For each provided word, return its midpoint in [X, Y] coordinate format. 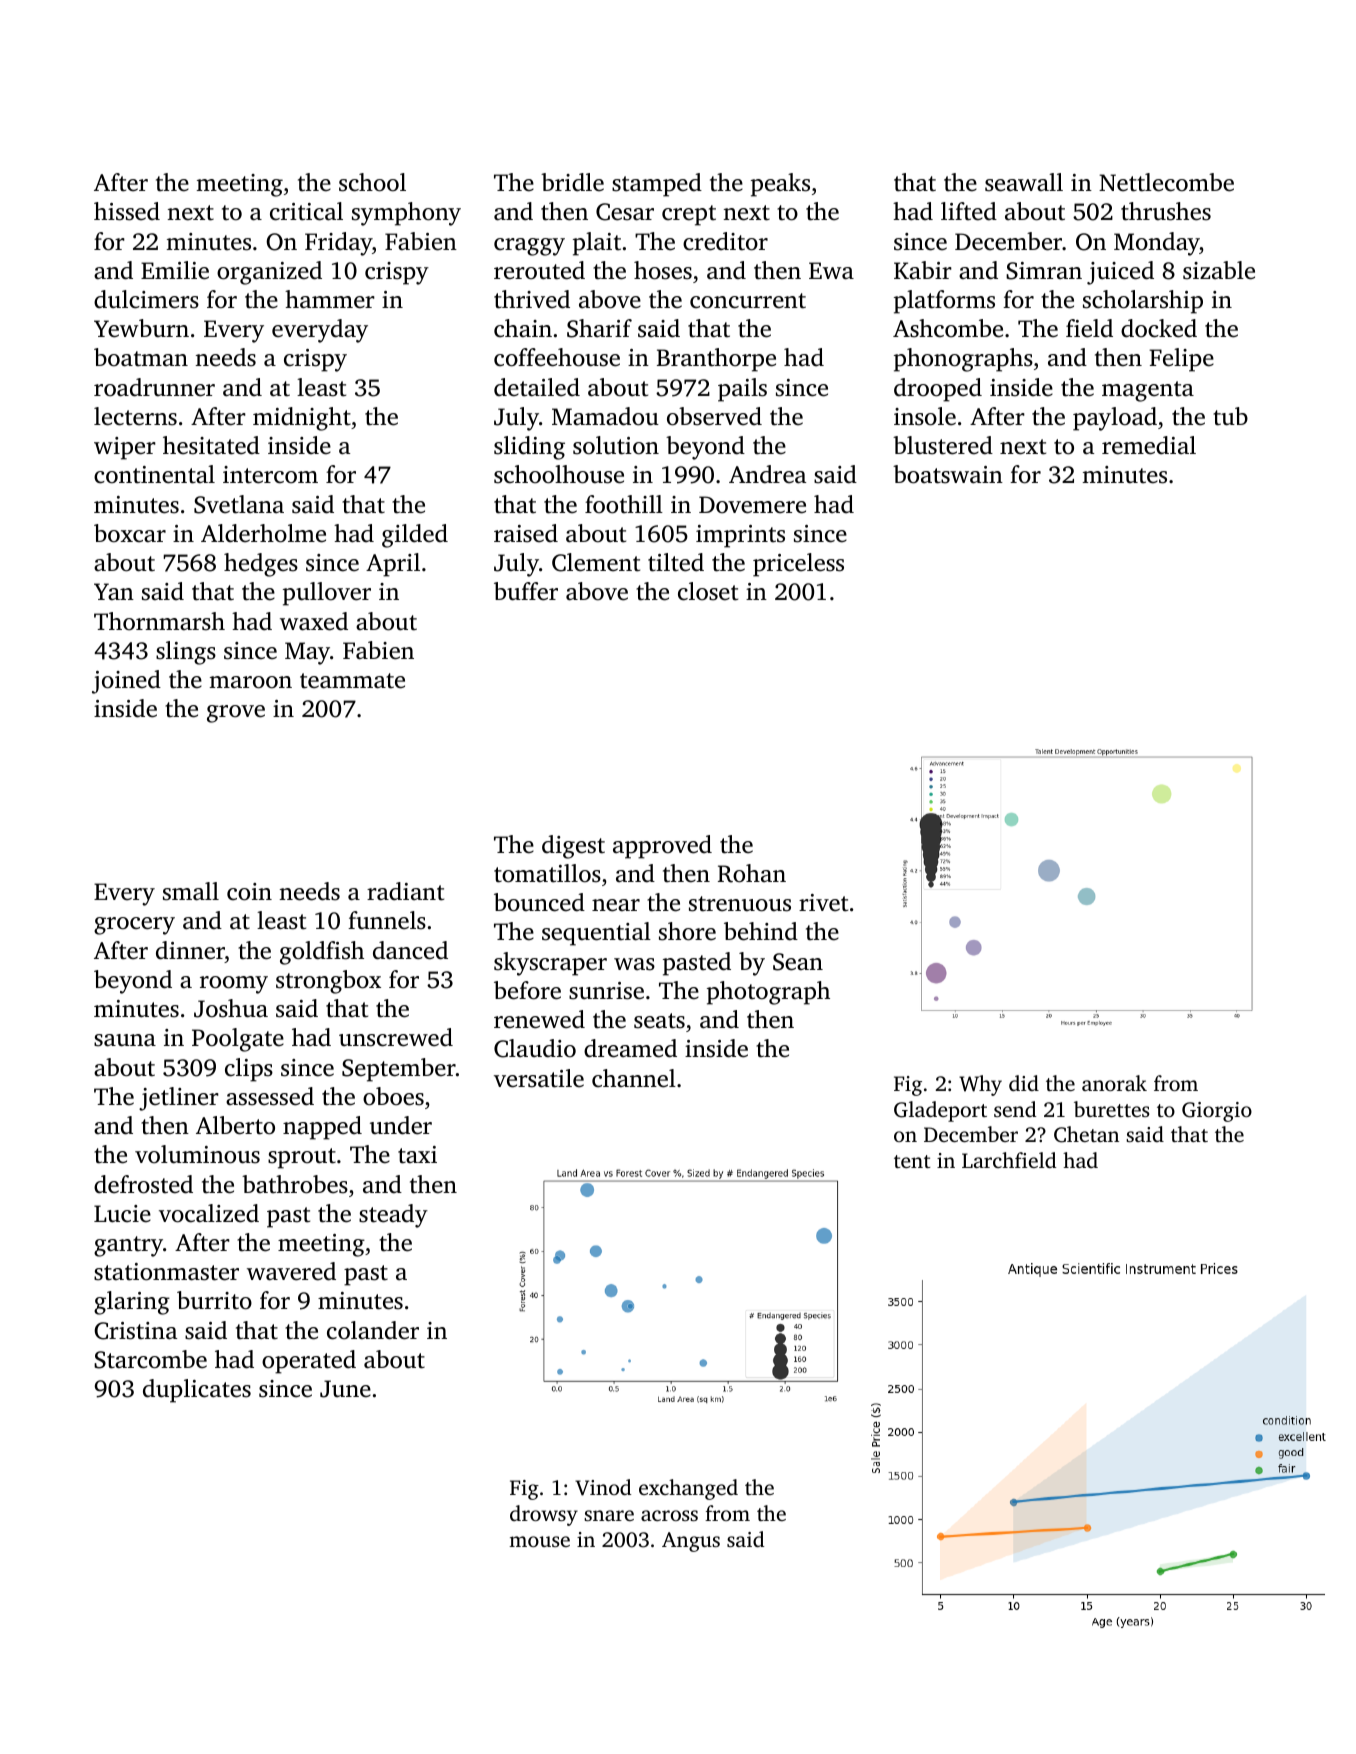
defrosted [143, 1184]
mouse [539, 1541]
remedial [1149, 445]
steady [393, 1216]
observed [714, 416]
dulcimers [146, 299]
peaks [780, 185]
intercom [270, 475]
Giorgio [1217, 1112]
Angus [691, 1542]
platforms [944, 302]
